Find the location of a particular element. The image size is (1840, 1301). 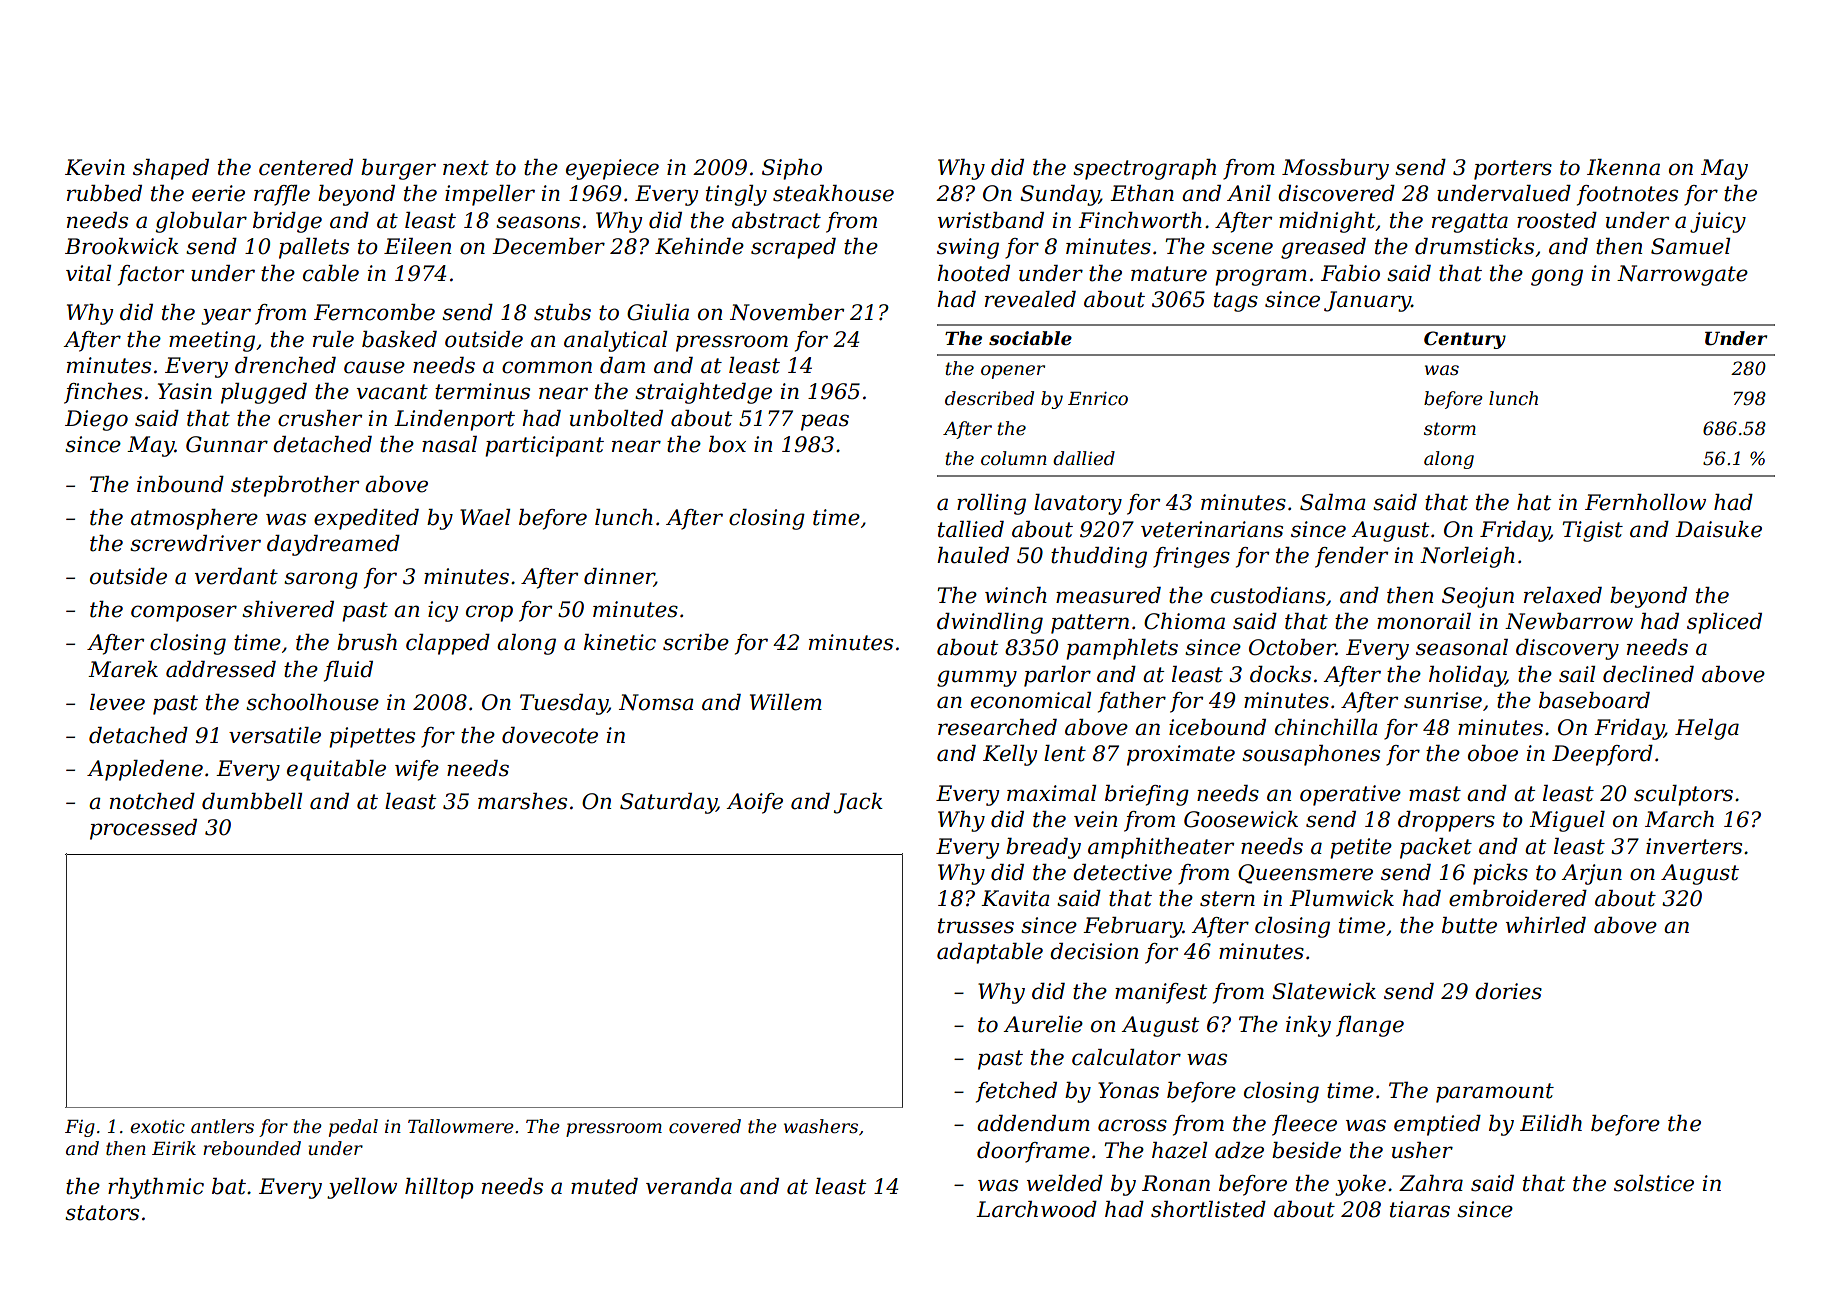

yoke is located at coordinates (1360, 1185).
